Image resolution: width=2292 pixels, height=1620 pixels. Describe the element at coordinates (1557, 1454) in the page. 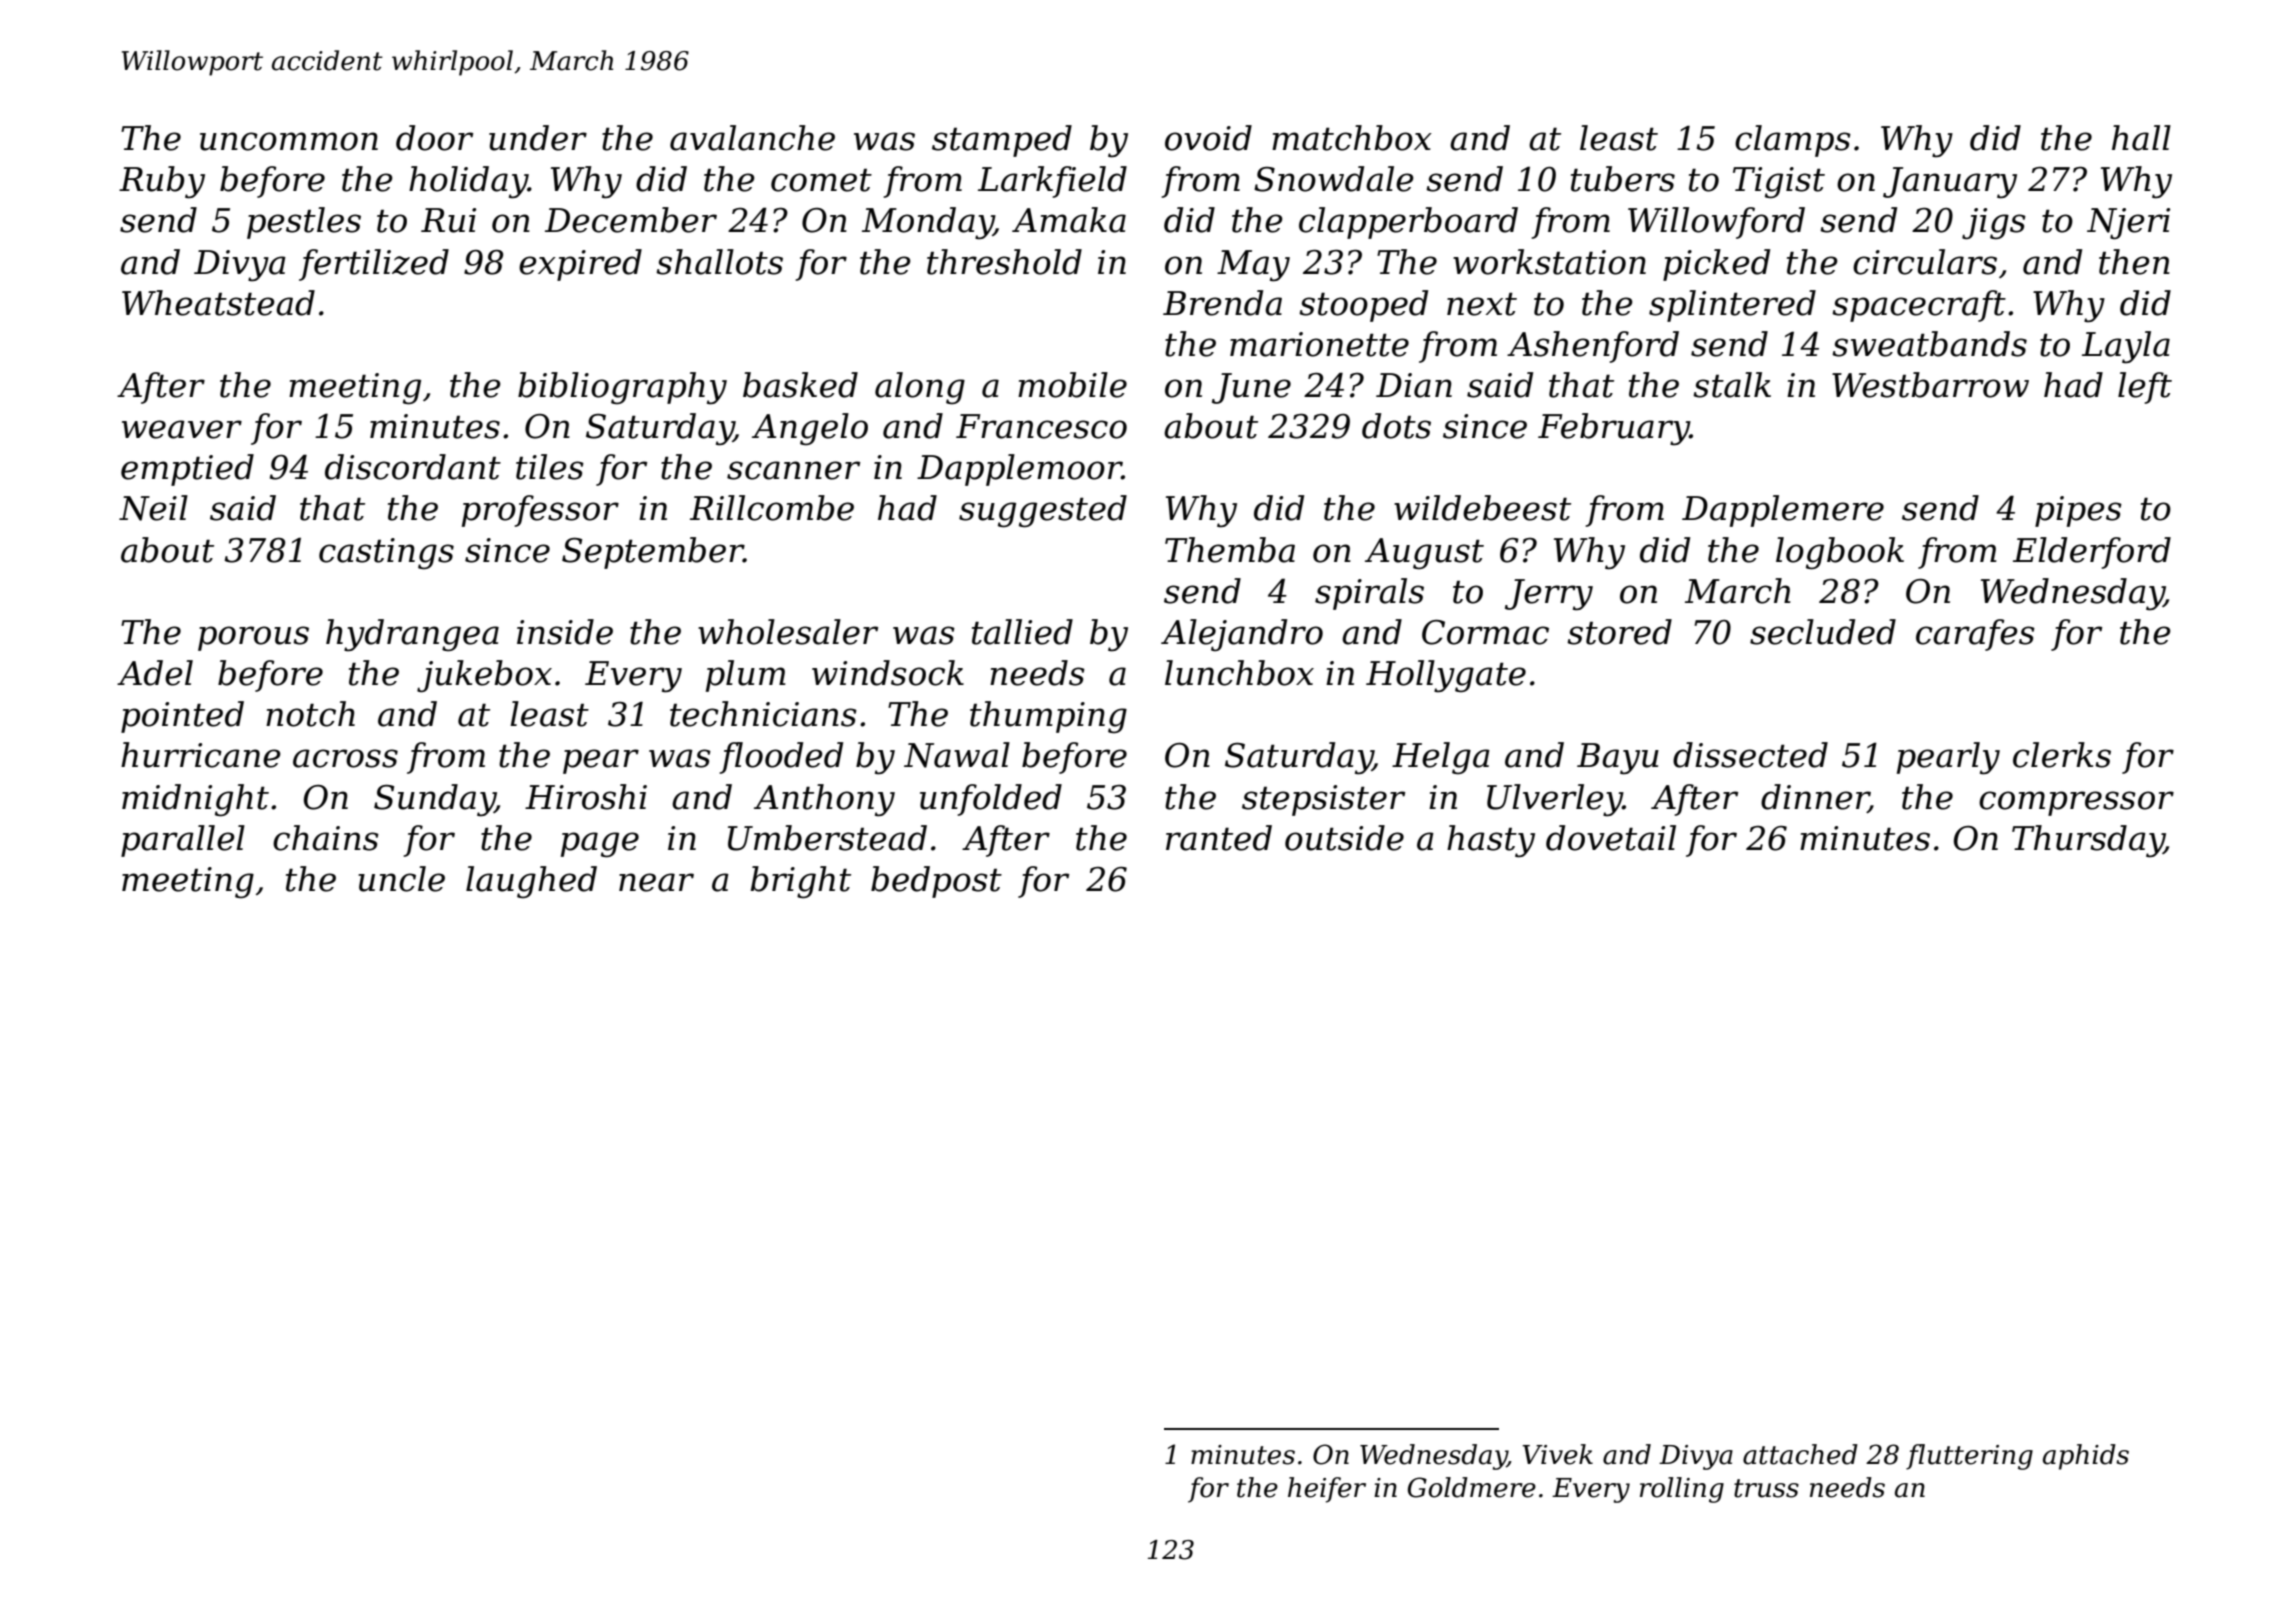

I see `Vivek` at that location.
